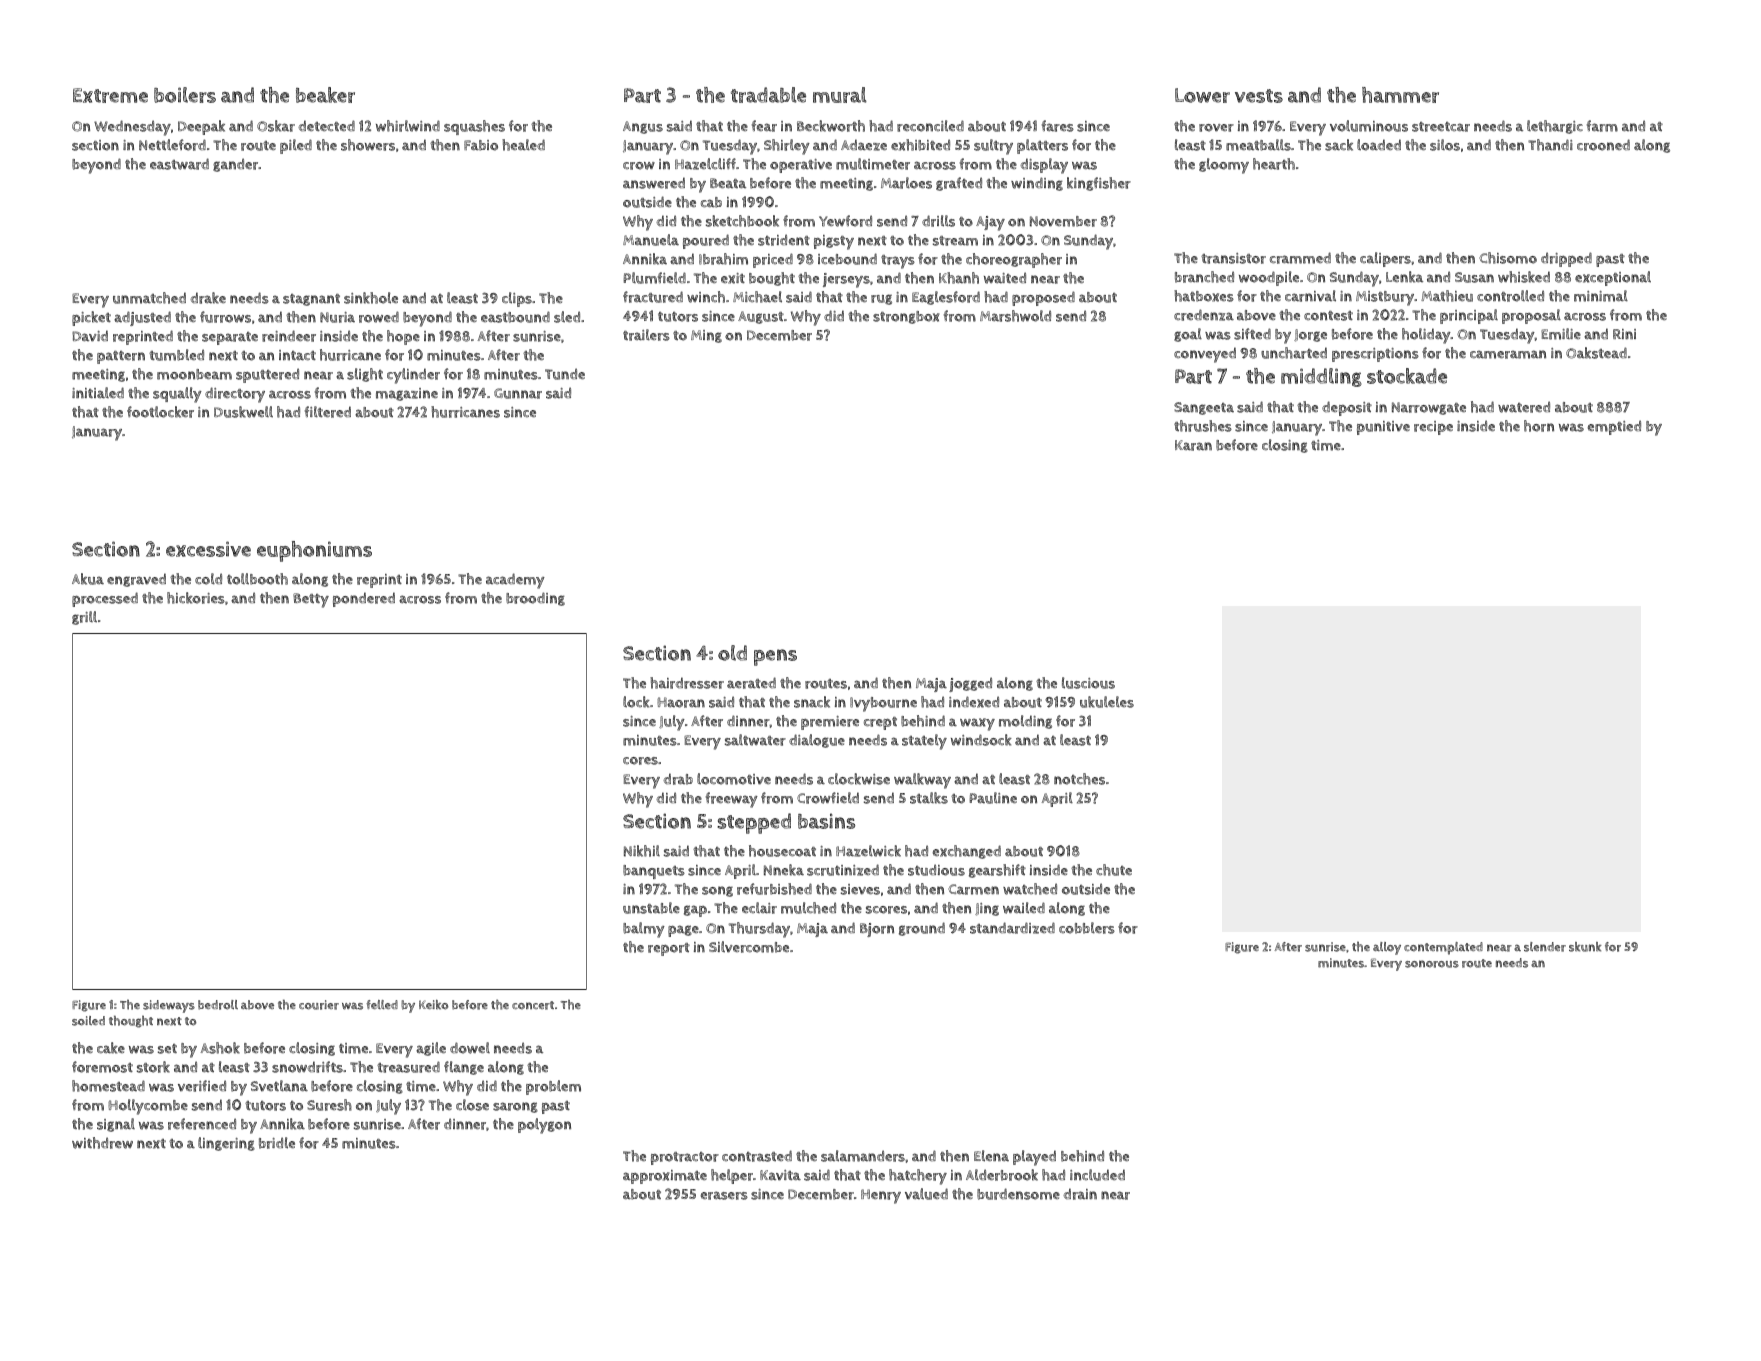 The width and height of the screenshot is (1761, 1361). Describe the element at coordinates (1204, 408) in the screenshot. I see `Sangeeta` at that location.
